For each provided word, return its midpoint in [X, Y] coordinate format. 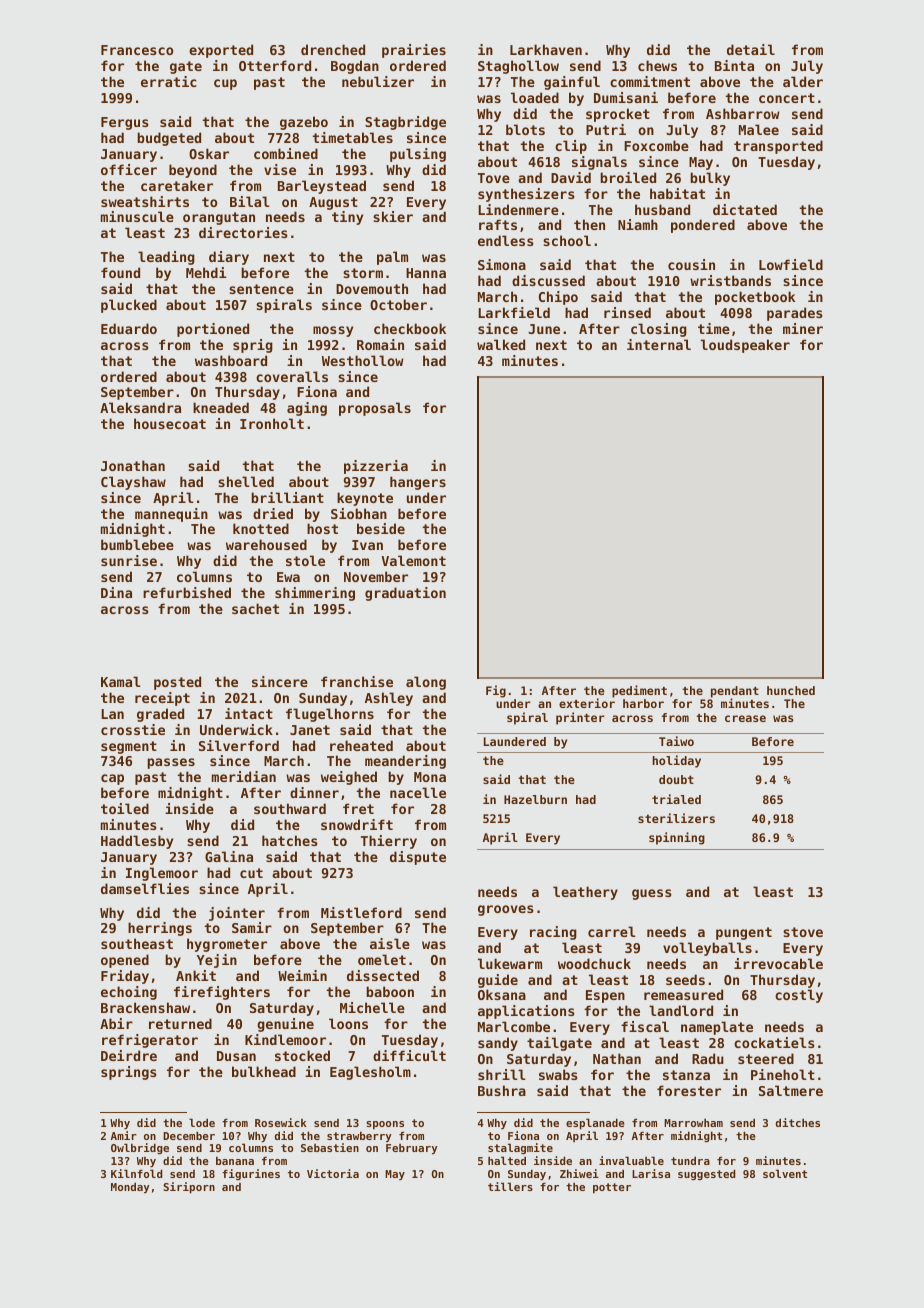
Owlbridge [140, 1148]
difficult [409, 1055]
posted [177, 683]
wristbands [730, 280]
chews [657, 65]
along [426, 683]
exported [221, 51]
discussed [548, 280]
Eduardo [129, 328]
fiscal [645, 1026]
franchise [357, 681]
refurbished [187, 592]
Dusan [236, 1056]
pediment [639, 691]
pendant [735, 692]
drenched [333, 49]
